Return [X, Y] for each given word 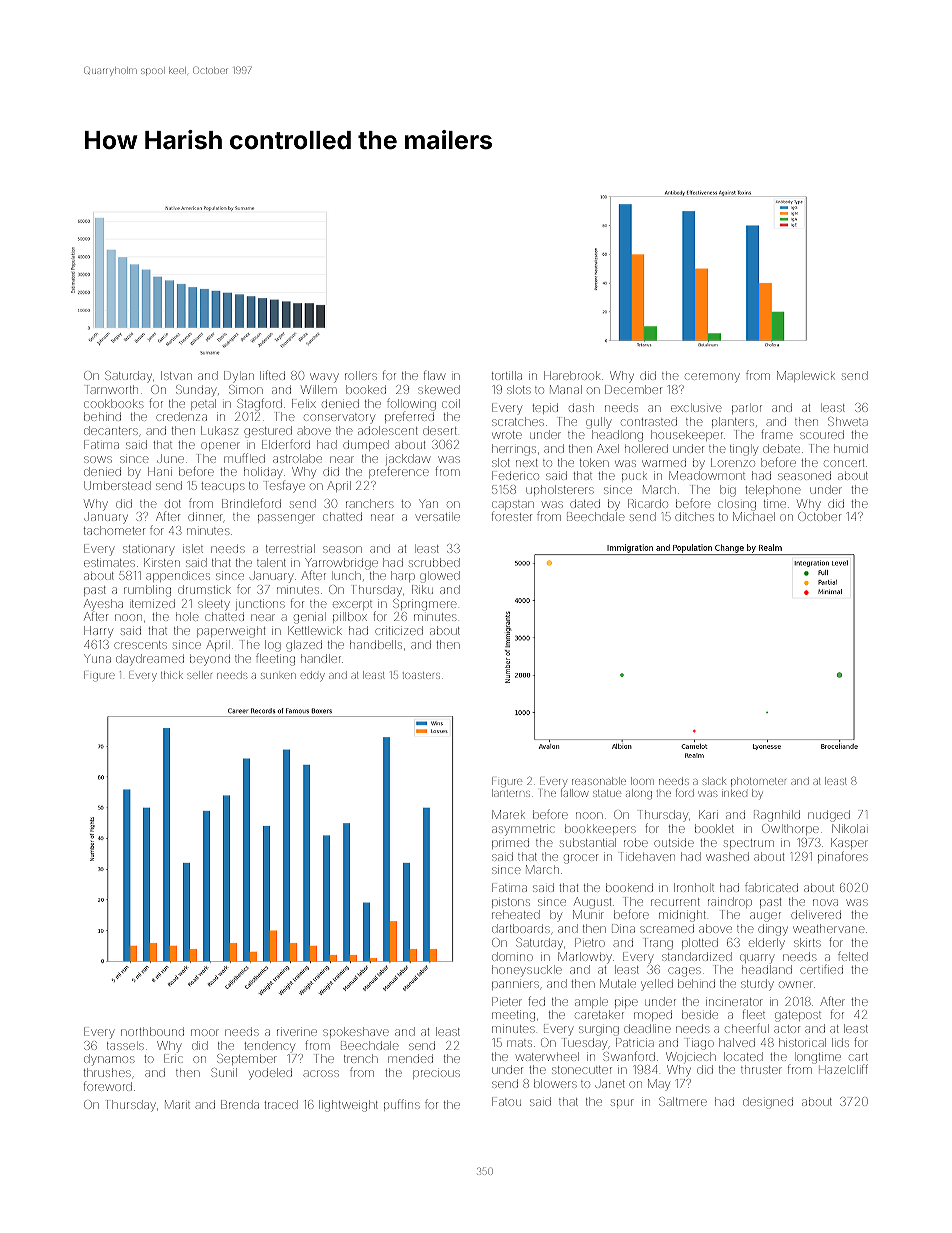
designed [768, 1103]
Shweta [848, 421]
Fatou [506, 1101]
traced [281, 1104]
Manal [566, 389]
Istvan [176, 375]
